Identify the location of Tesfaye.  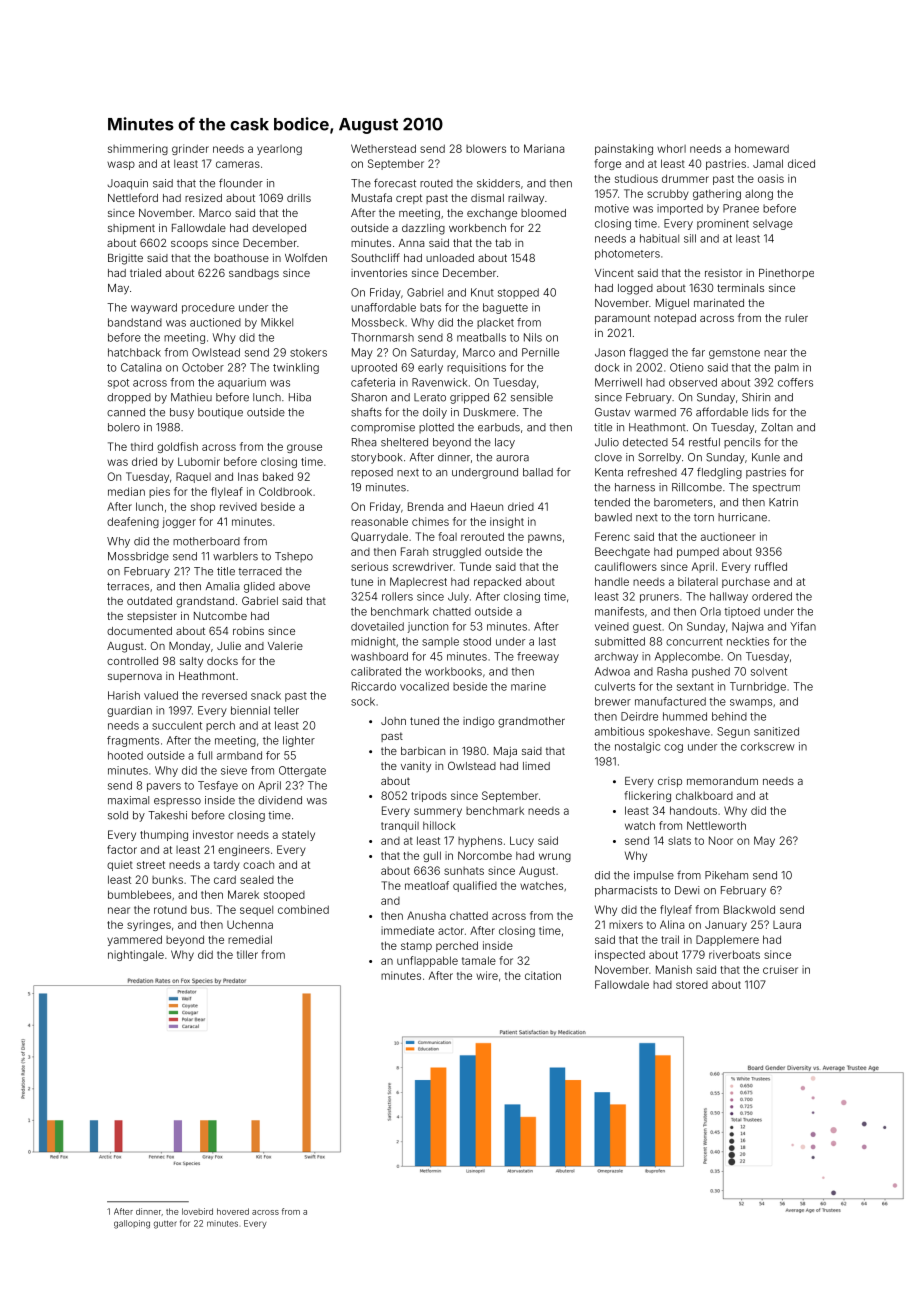
(218, 786).
